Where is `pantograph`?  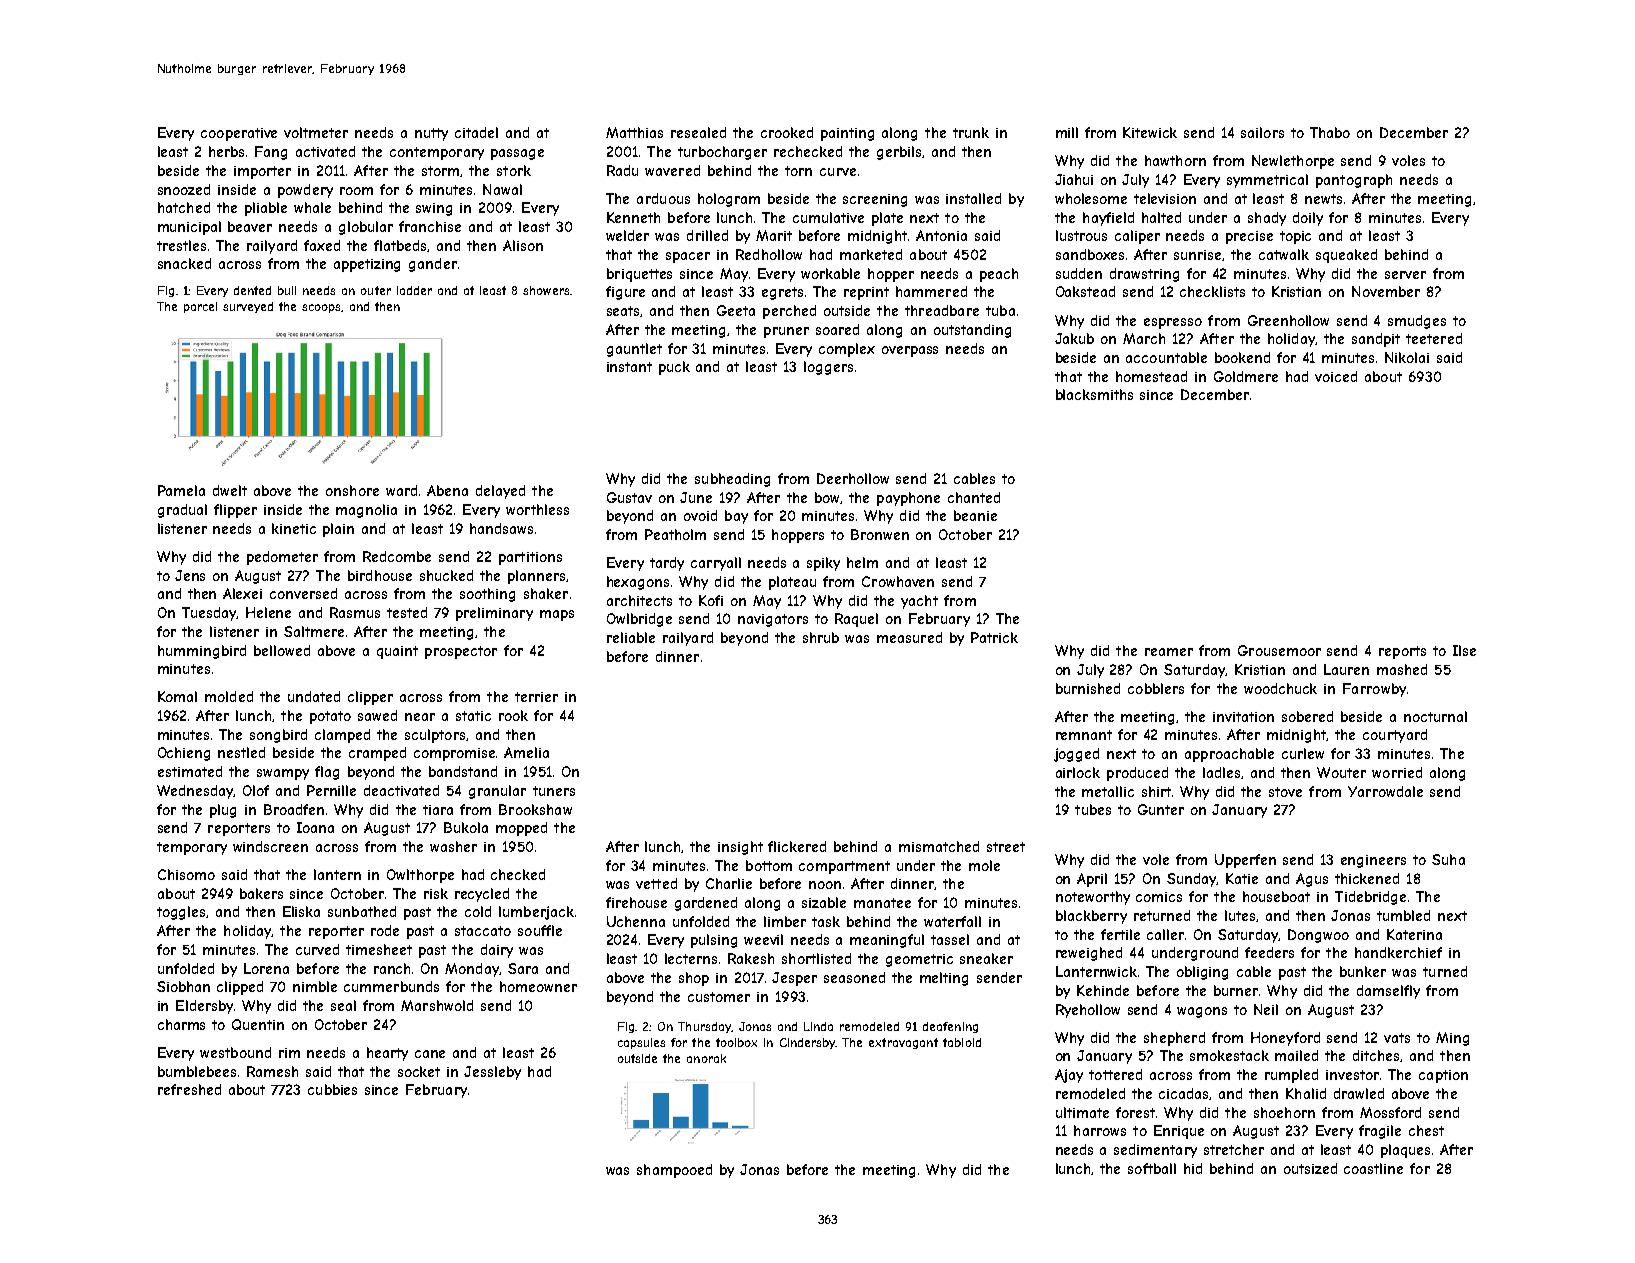
pantograph is located at coordinates (1354, 181).
